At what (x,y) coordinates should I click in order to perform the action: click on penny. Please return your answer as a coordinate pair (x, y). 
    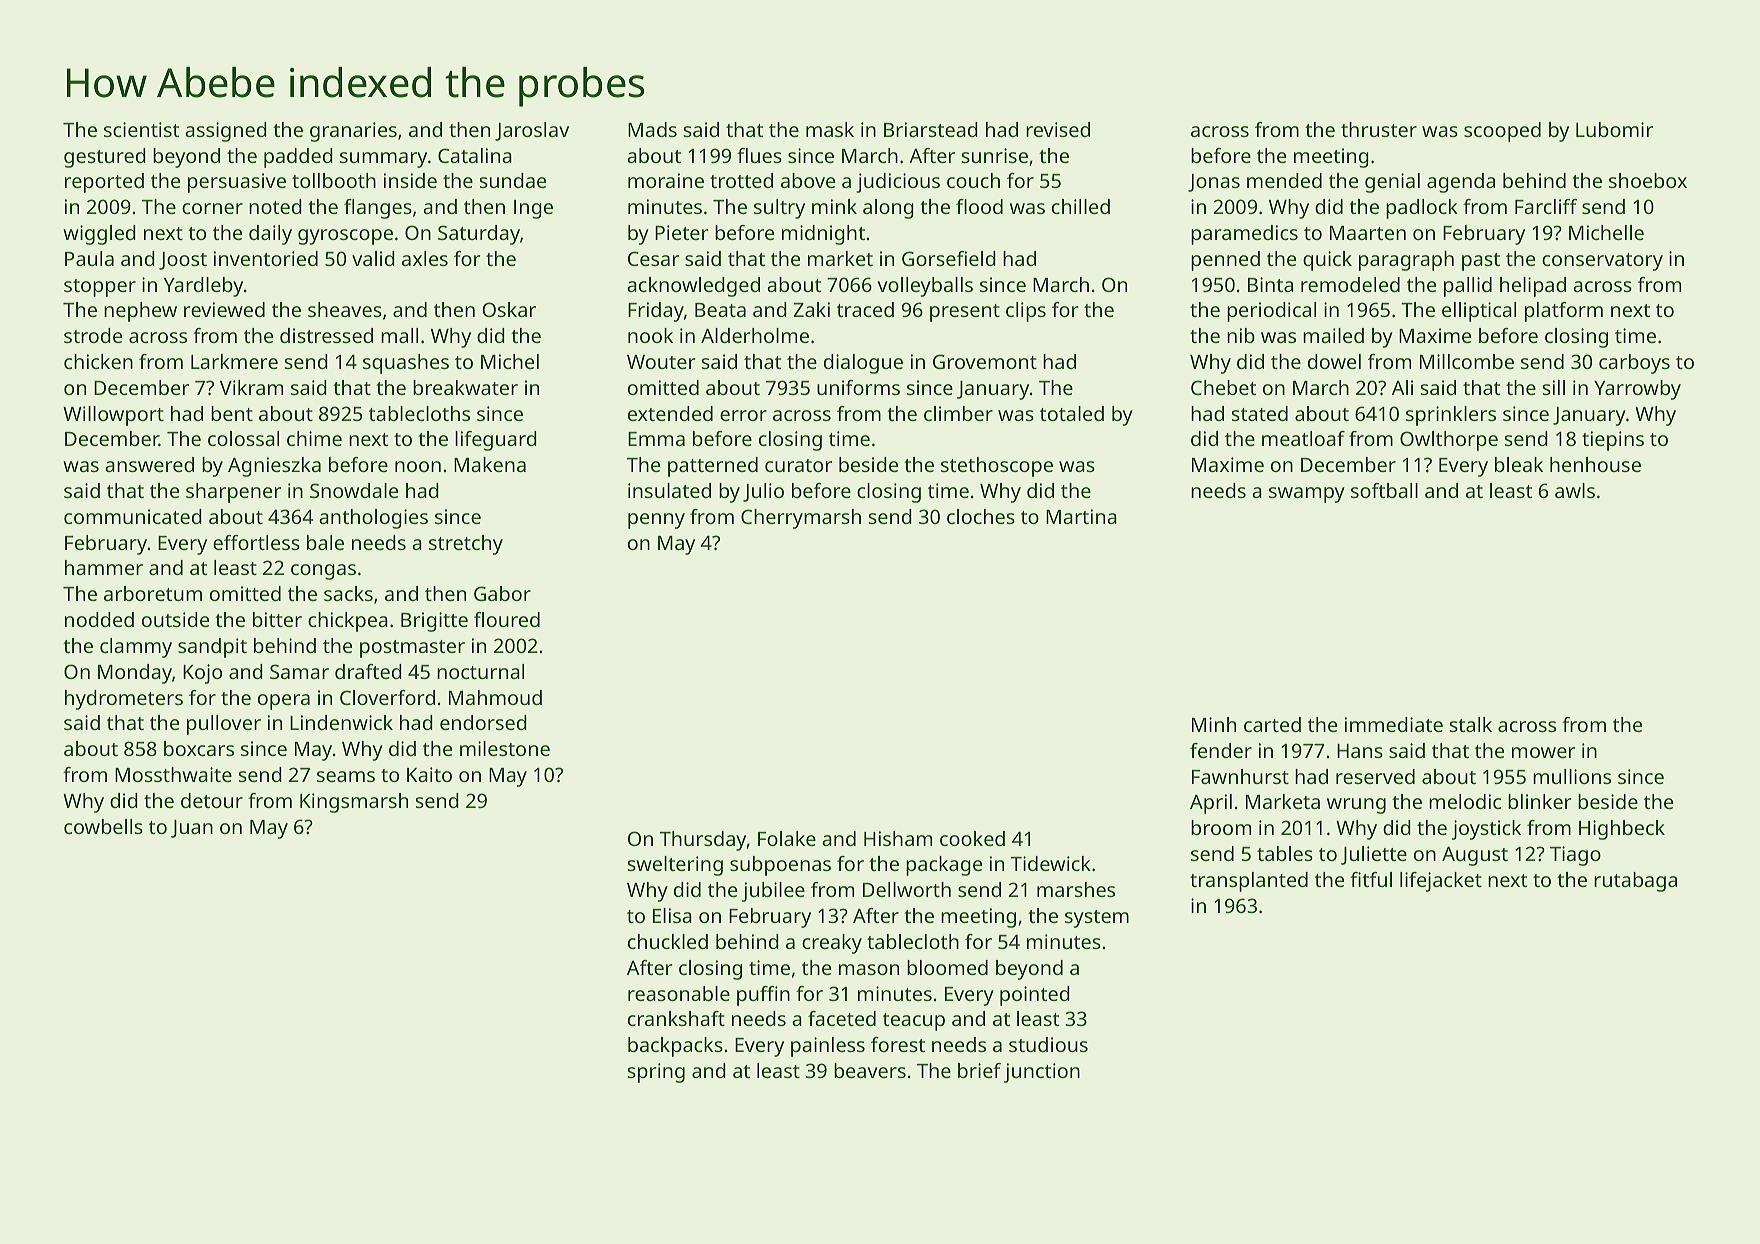
    Looking at the image, I should click on (656, 521).
